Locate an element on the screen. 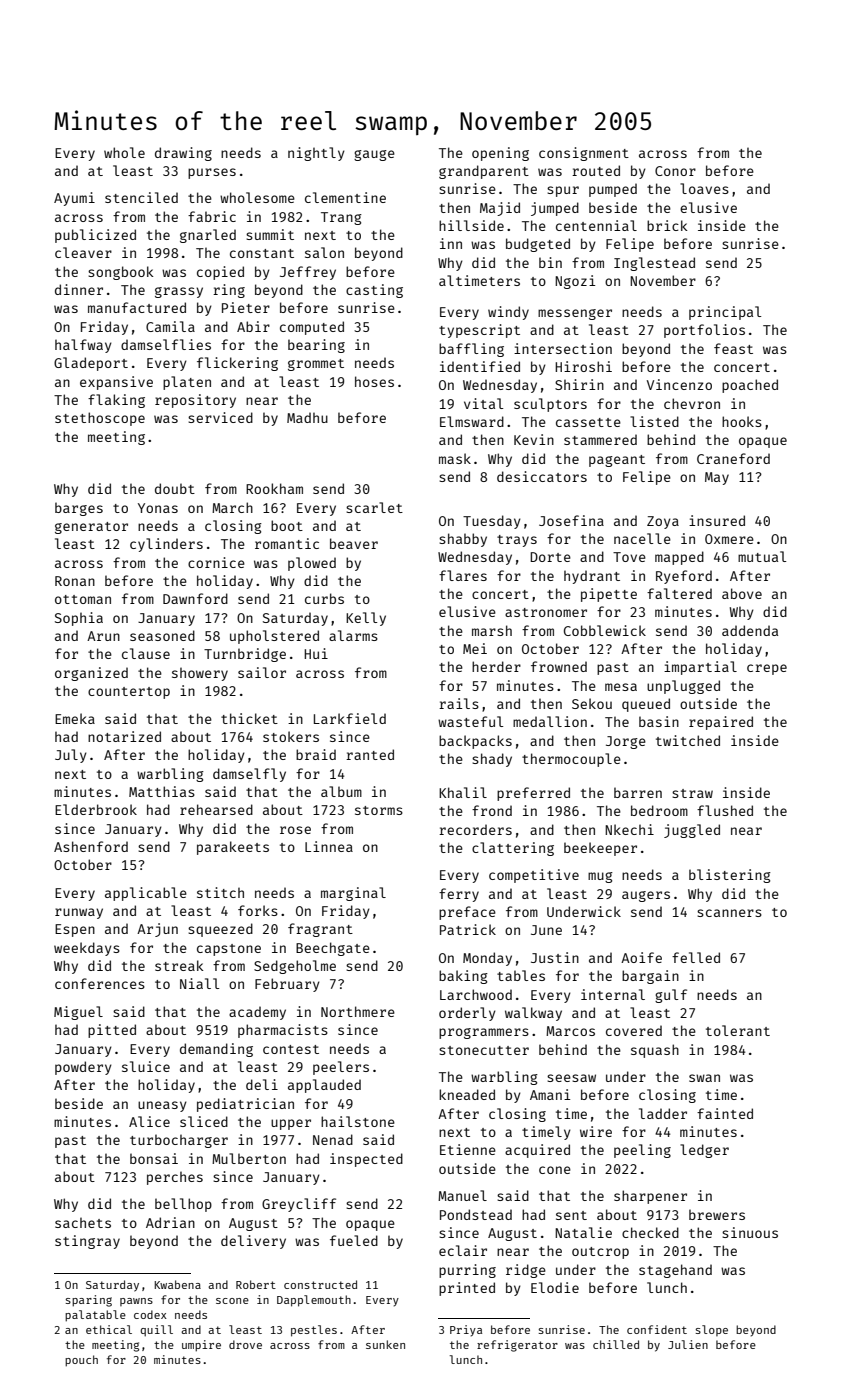  sunken is located at coordinates (385, 1344).
